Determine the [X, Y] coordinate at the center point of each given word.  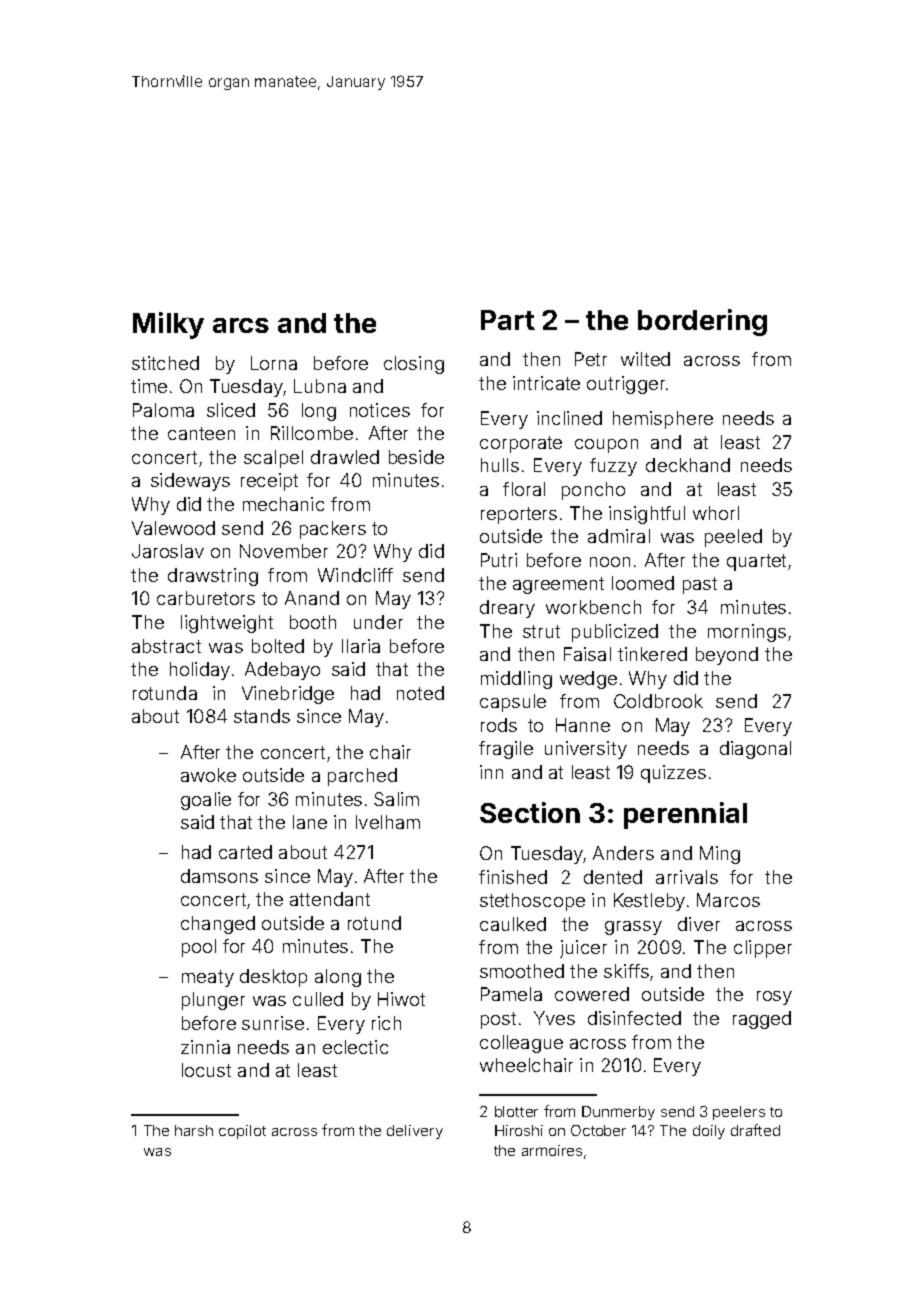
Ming [720, 855]
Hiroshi [519, 1130]
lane [310, 822]
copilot [242, 1132]
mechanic [283, 504]
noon [610, 562]
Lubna [320, 386]
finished [513, 877]
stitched [165, 363]
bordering [702, 322]
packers [333, 530]
